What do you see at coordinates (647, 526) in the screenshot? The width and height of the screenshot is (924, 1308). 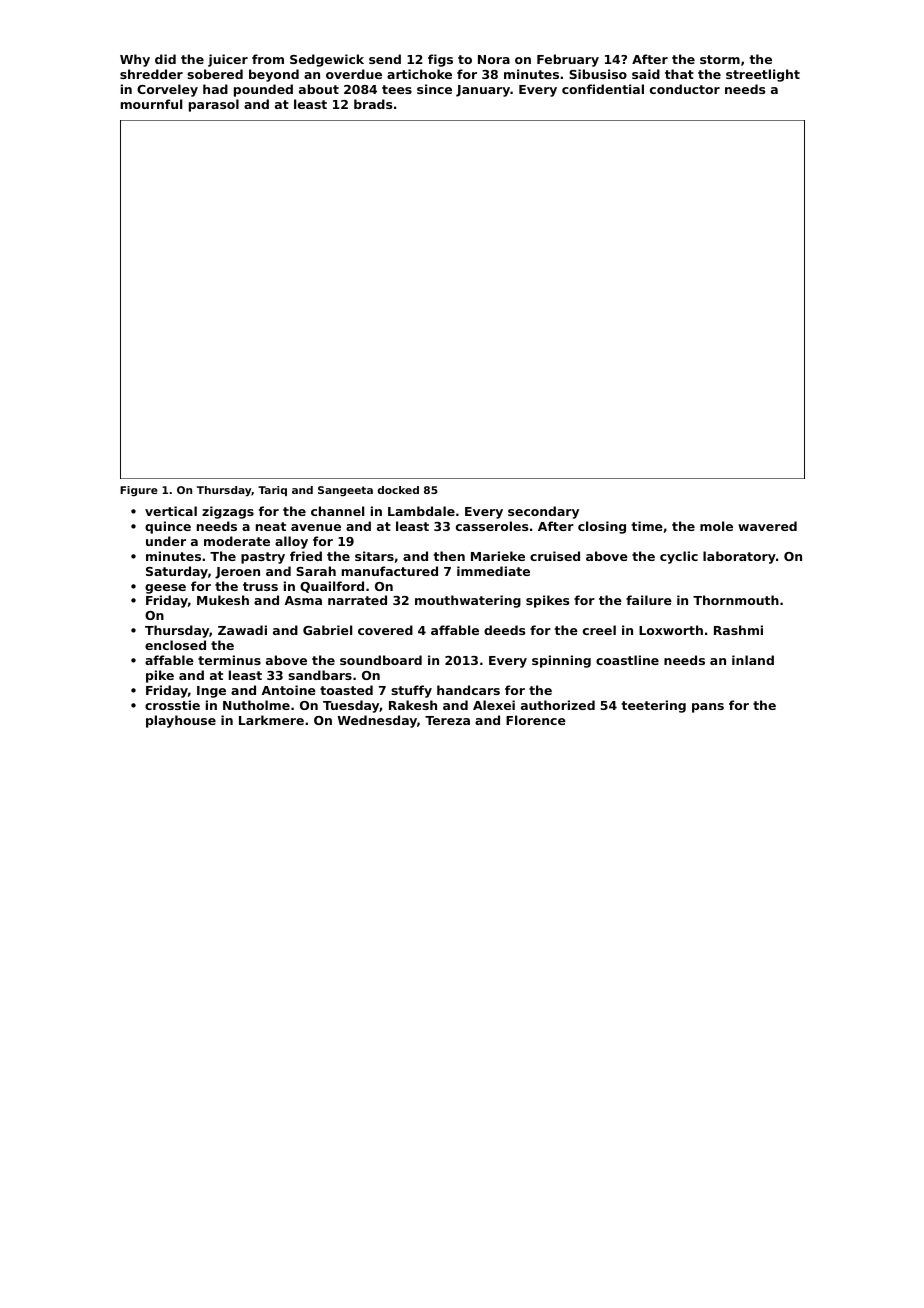 I see `time` at bounding box center [647, 526].
